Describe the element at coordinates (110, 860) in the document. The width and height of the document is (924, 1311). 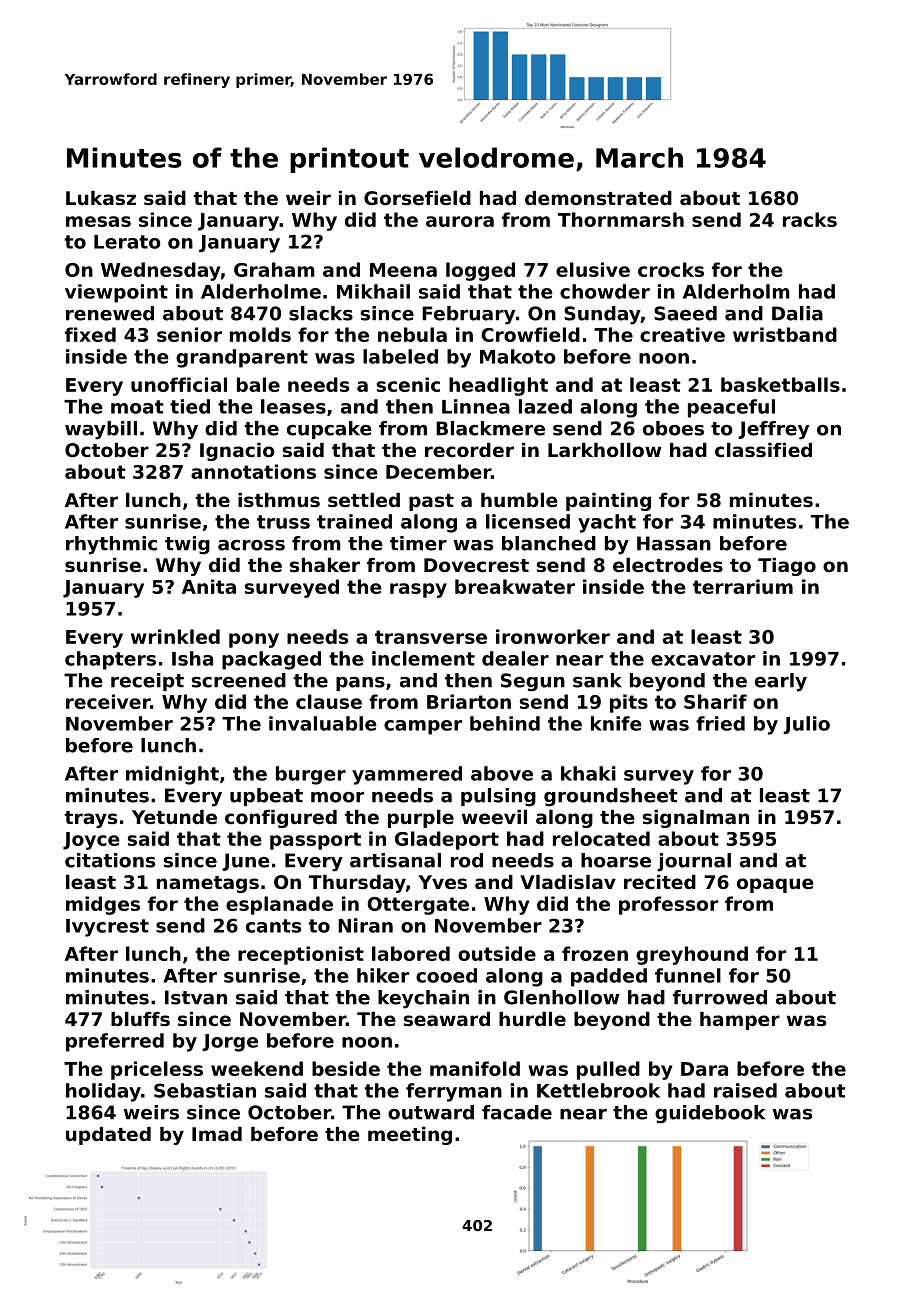
I see `citations` at that location.
